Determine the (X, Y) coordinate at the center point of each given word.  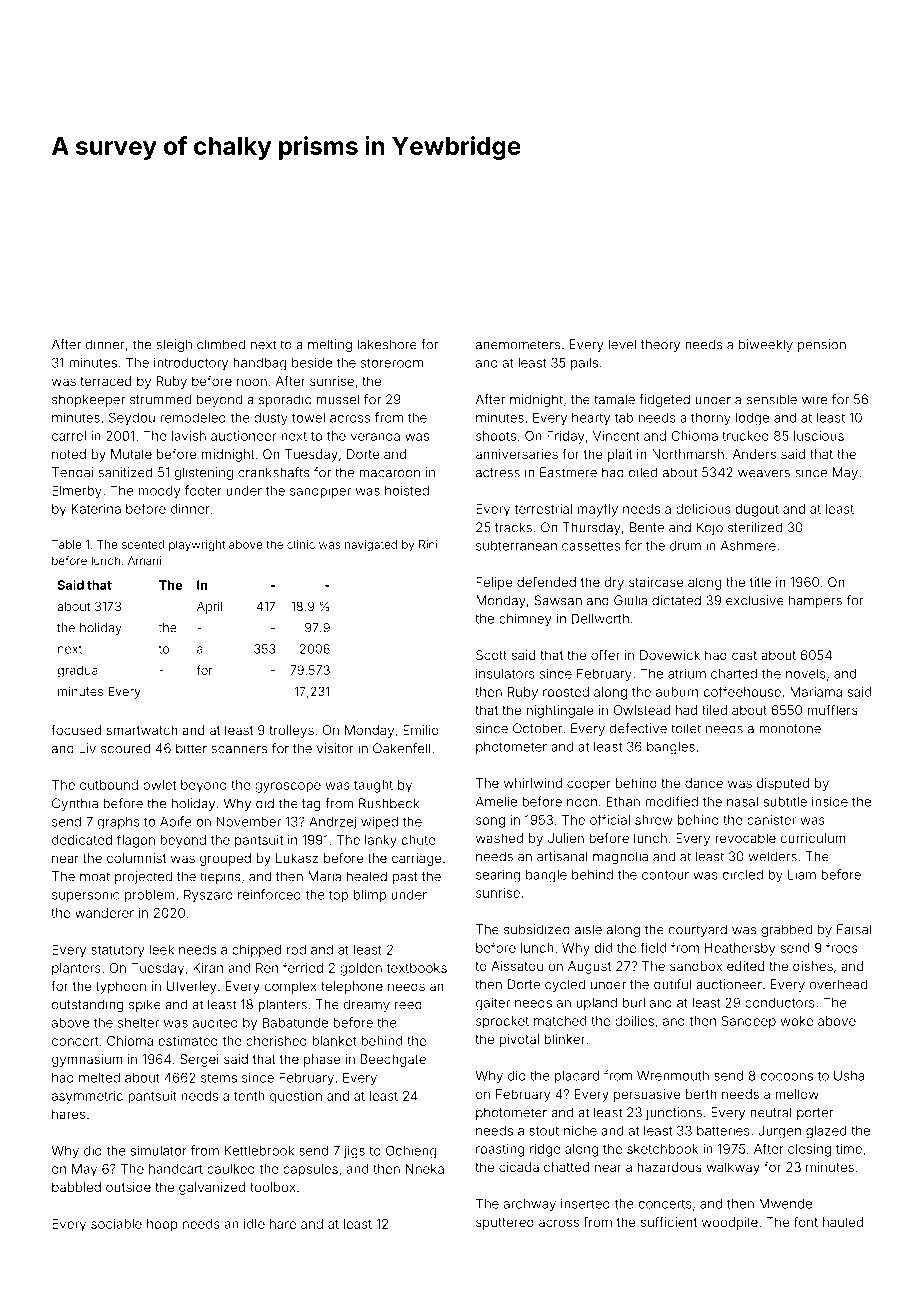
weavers (764, 474)
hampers (815, 601)
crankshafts (274, 472)
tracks (513, 527)
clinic (301, 544)
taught (373, 786)
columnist (136, 858)
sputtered (505, 1223)
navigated (371, 546)
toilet (686, 728)
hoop (162, 1225)
